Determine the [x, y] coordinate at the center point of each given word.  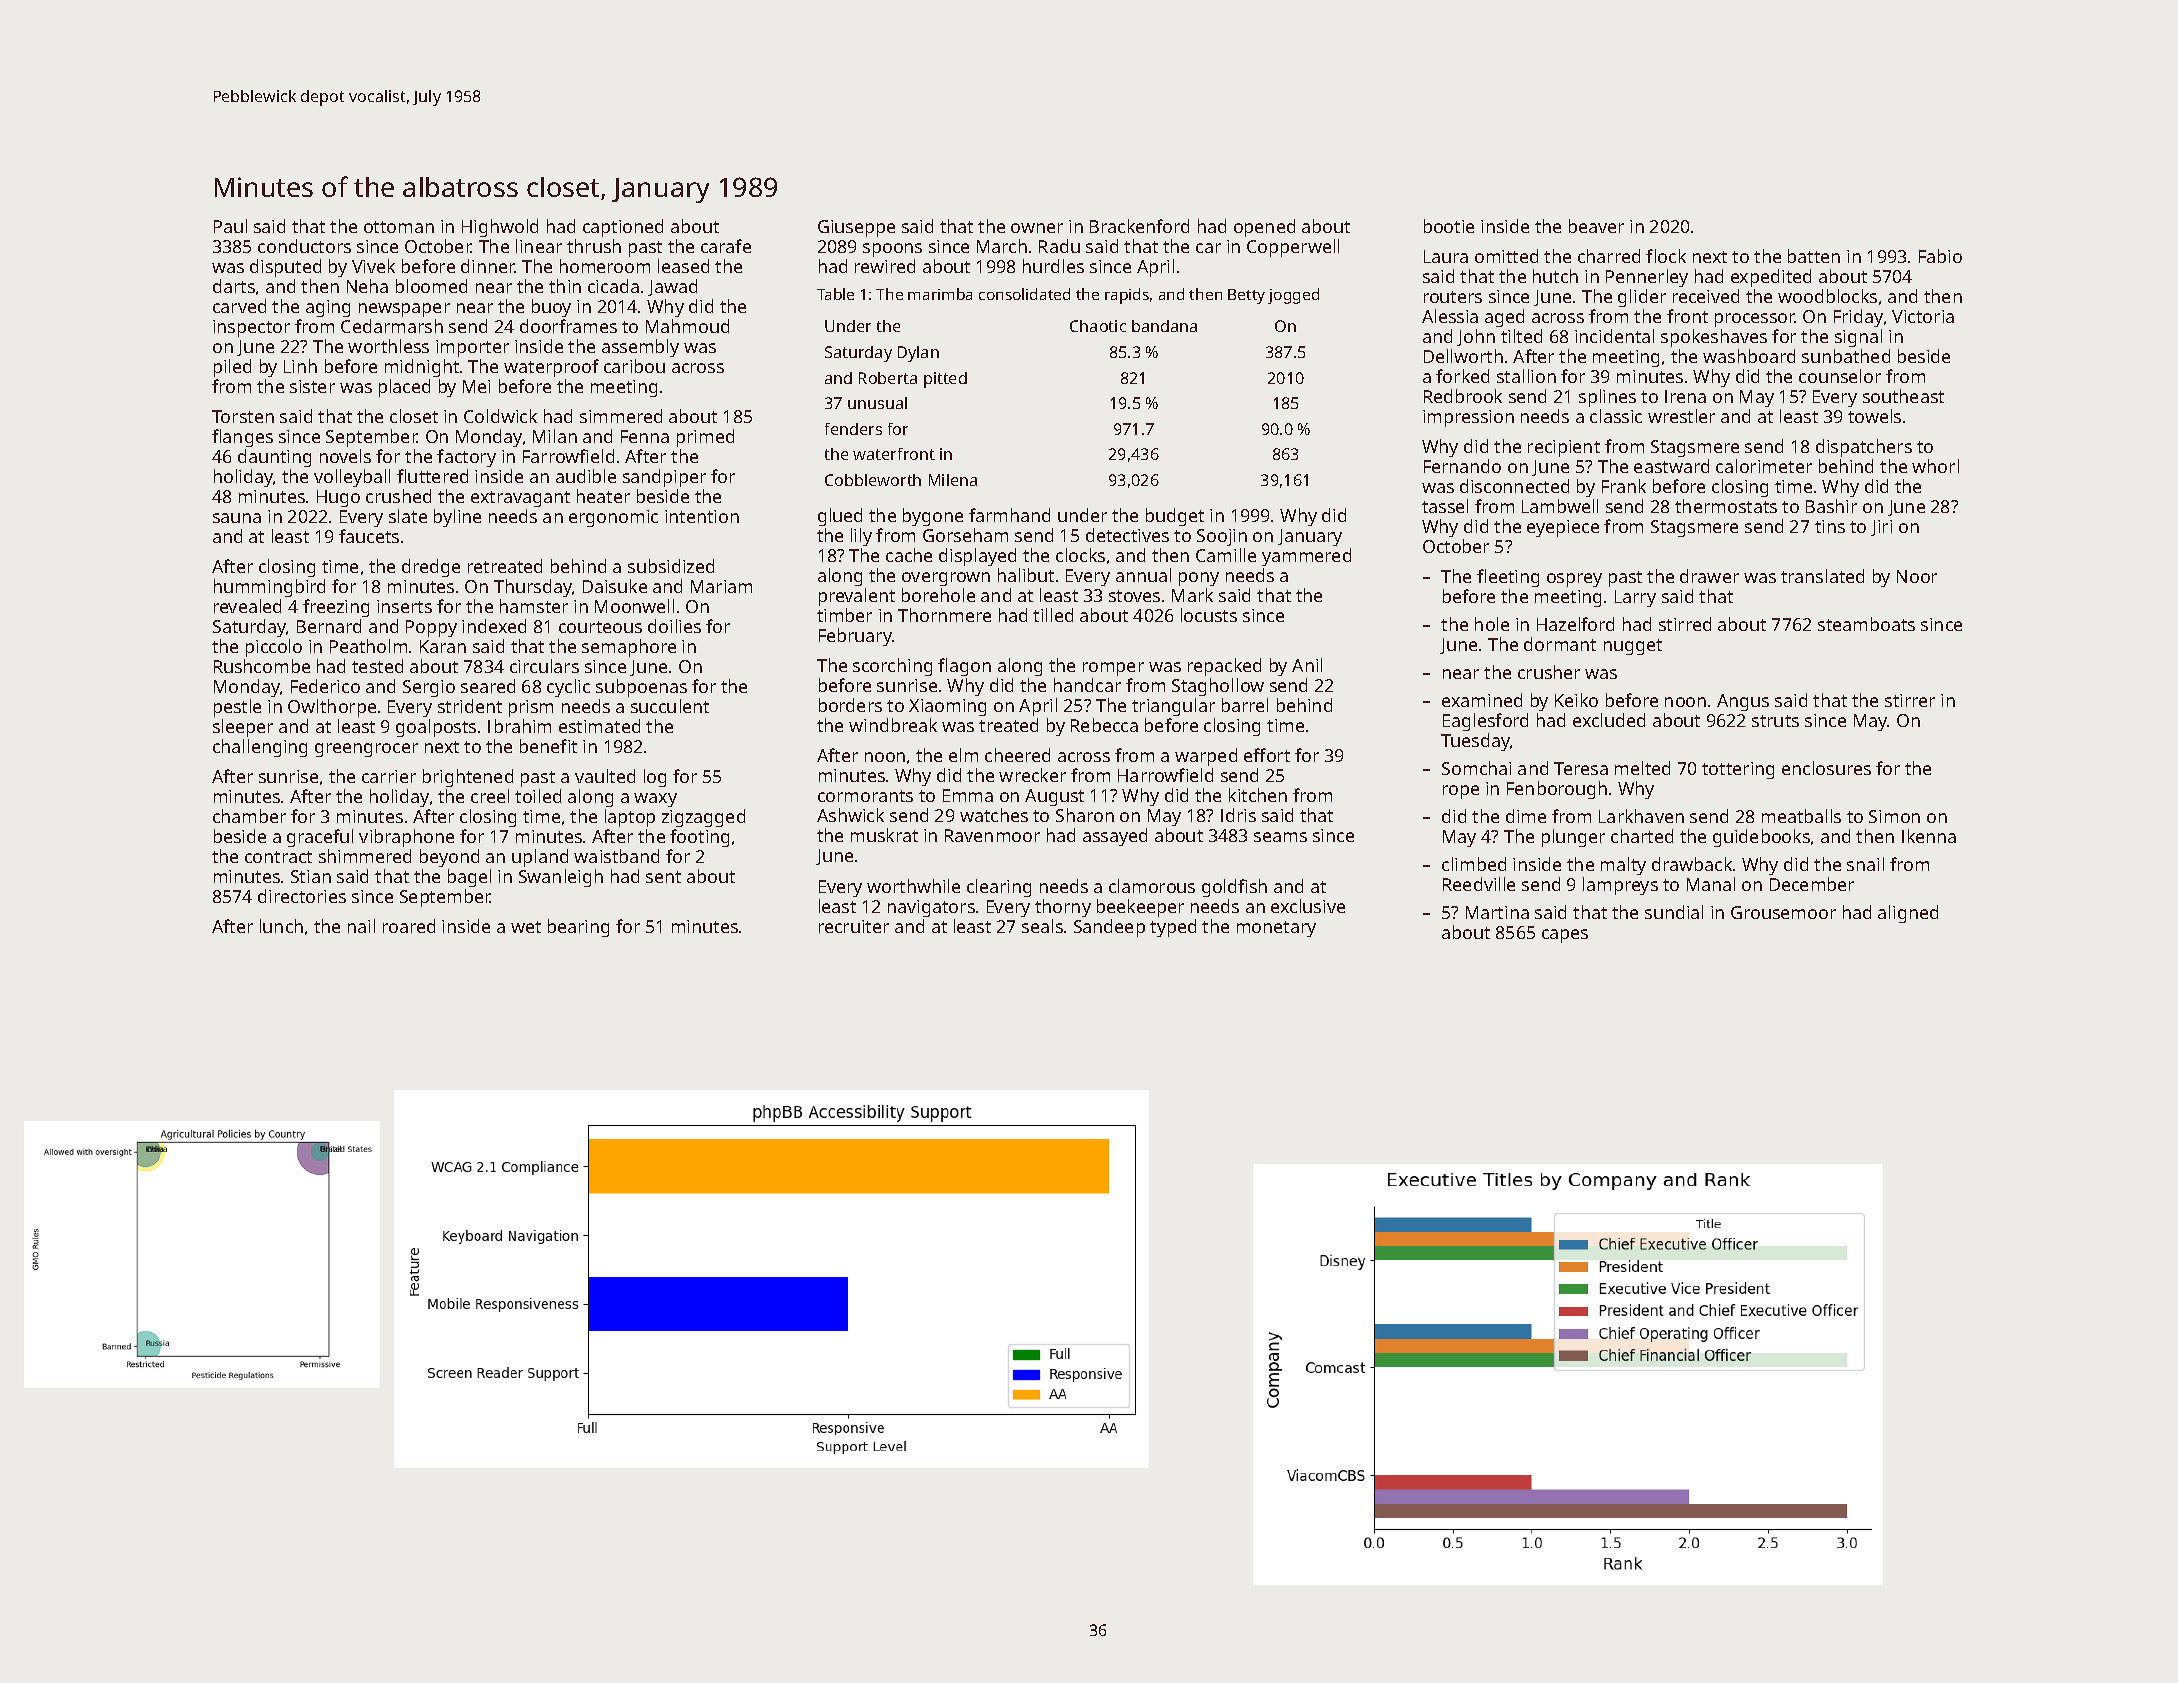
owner [1037, 228]
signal [1858, 338]
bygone [933, 517]
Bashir [1831, 506]
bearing [578, 928]
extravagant [520, 499]
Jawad [672, 287]
